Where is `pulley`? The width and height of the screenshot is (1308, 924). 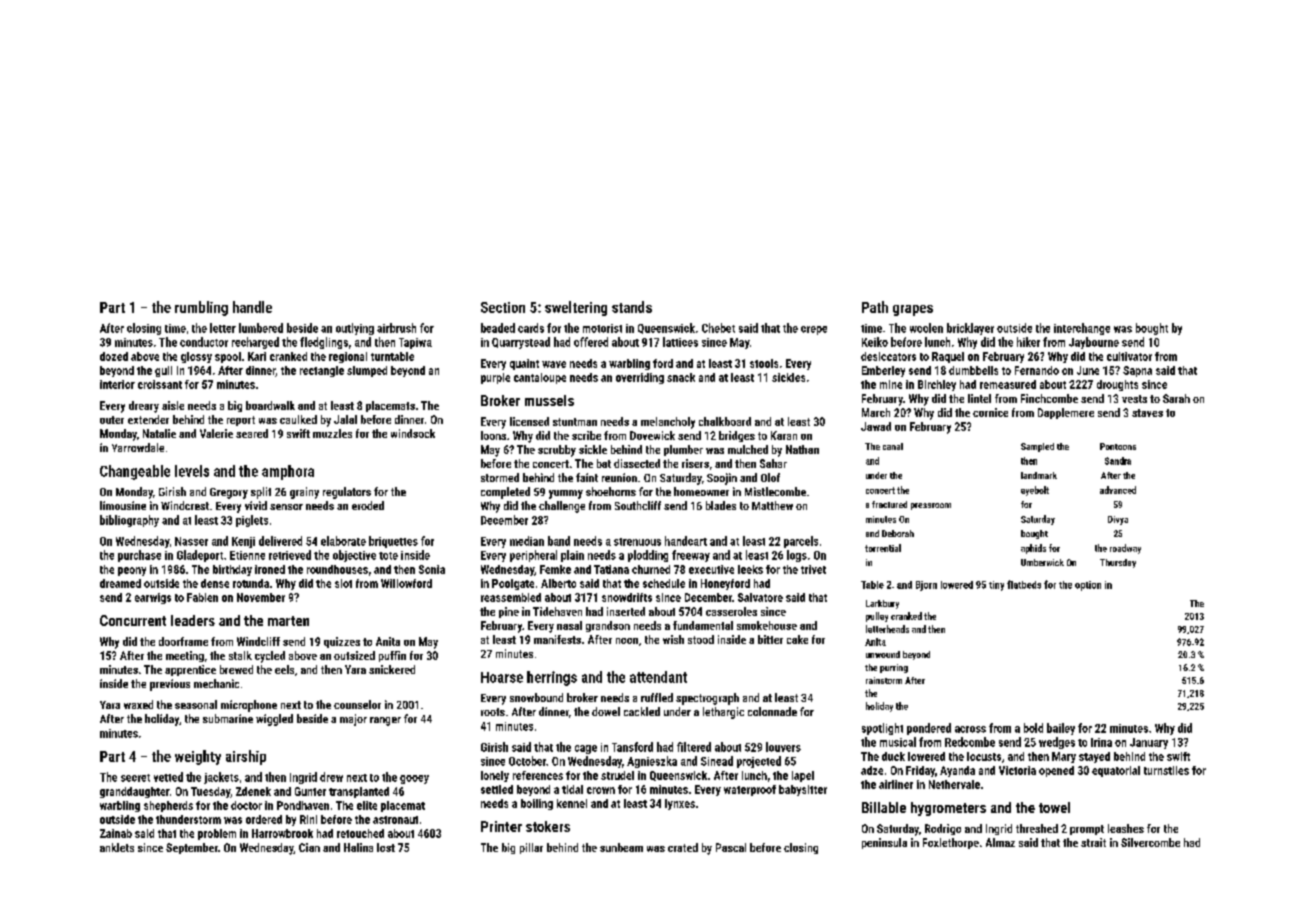
pulley is located at coordinates (877, 617).
